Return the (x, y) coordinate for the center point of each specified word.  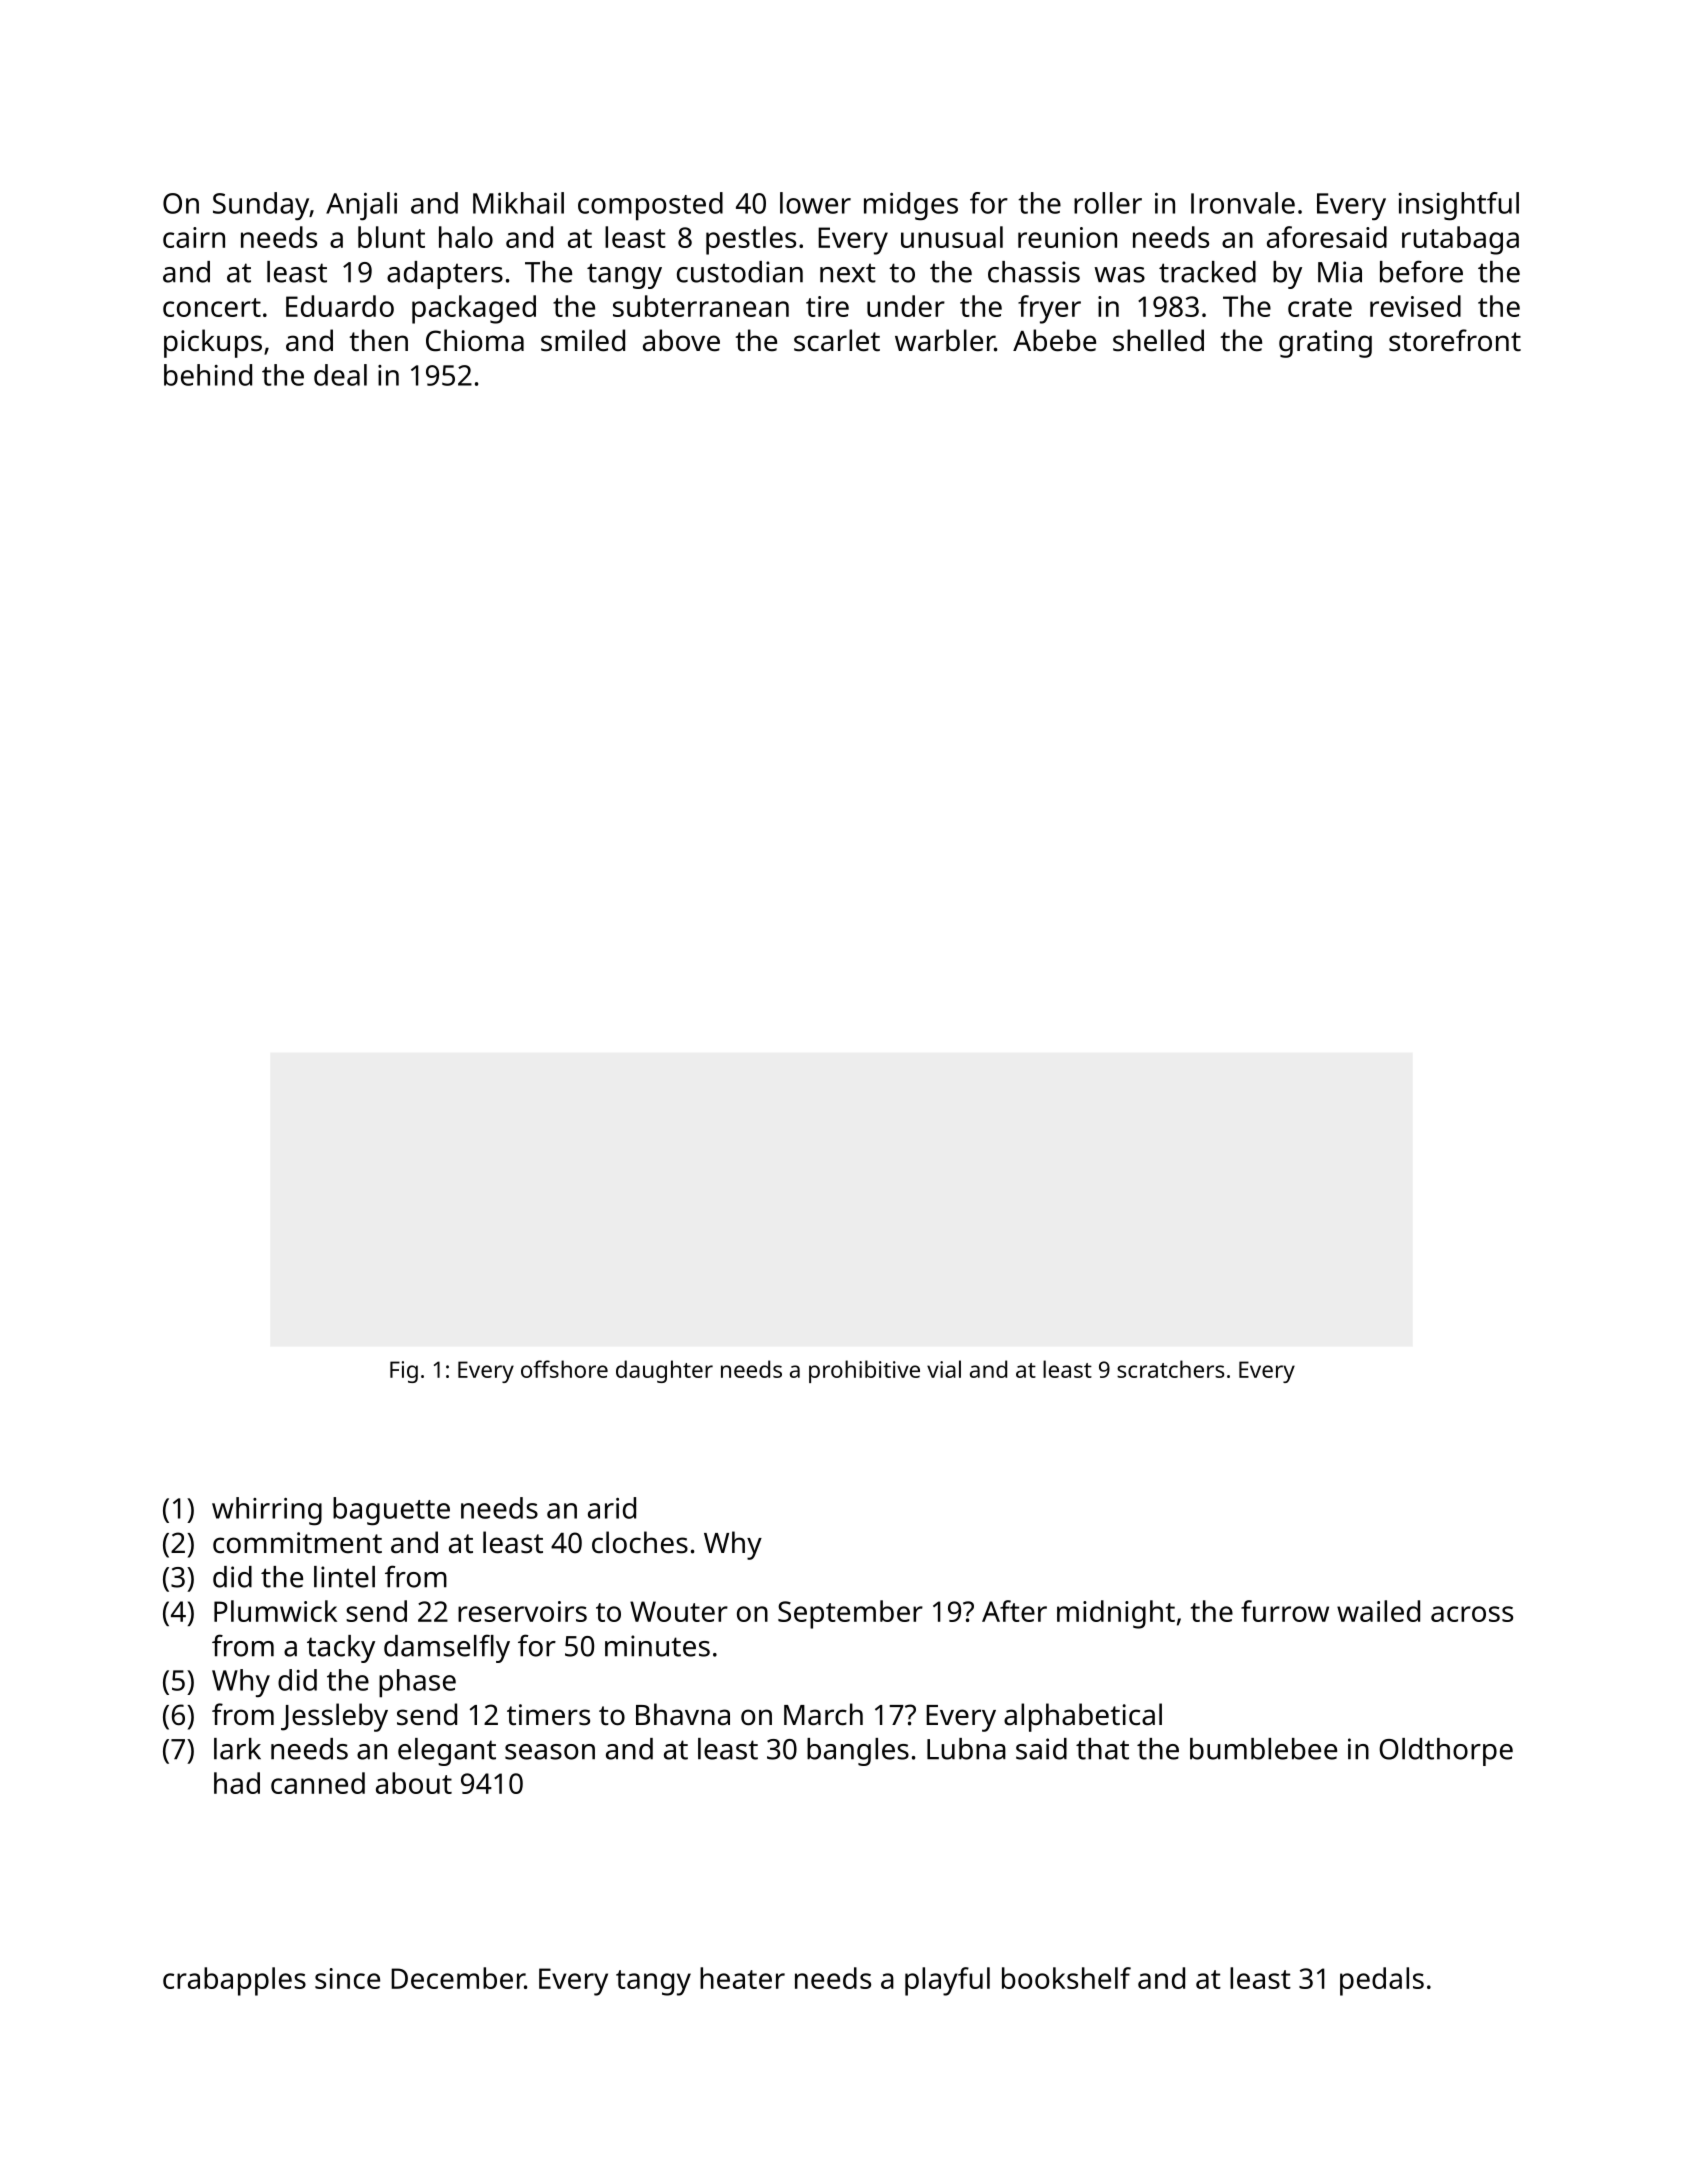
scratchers (1171, 1369)
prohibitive (864, 1371)
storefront (1455, 340)
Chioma (475, 340)
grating (1325, 344)
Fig (404, 1372)
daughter (664, 1371)
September (850, 1614)
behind (208, 375)
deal (340, 375)
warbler (945, 340)
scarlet (837, 340)
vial (944, 1369)
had (237, 1783)
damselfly (447, 1648)
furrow (1285, 1611)
